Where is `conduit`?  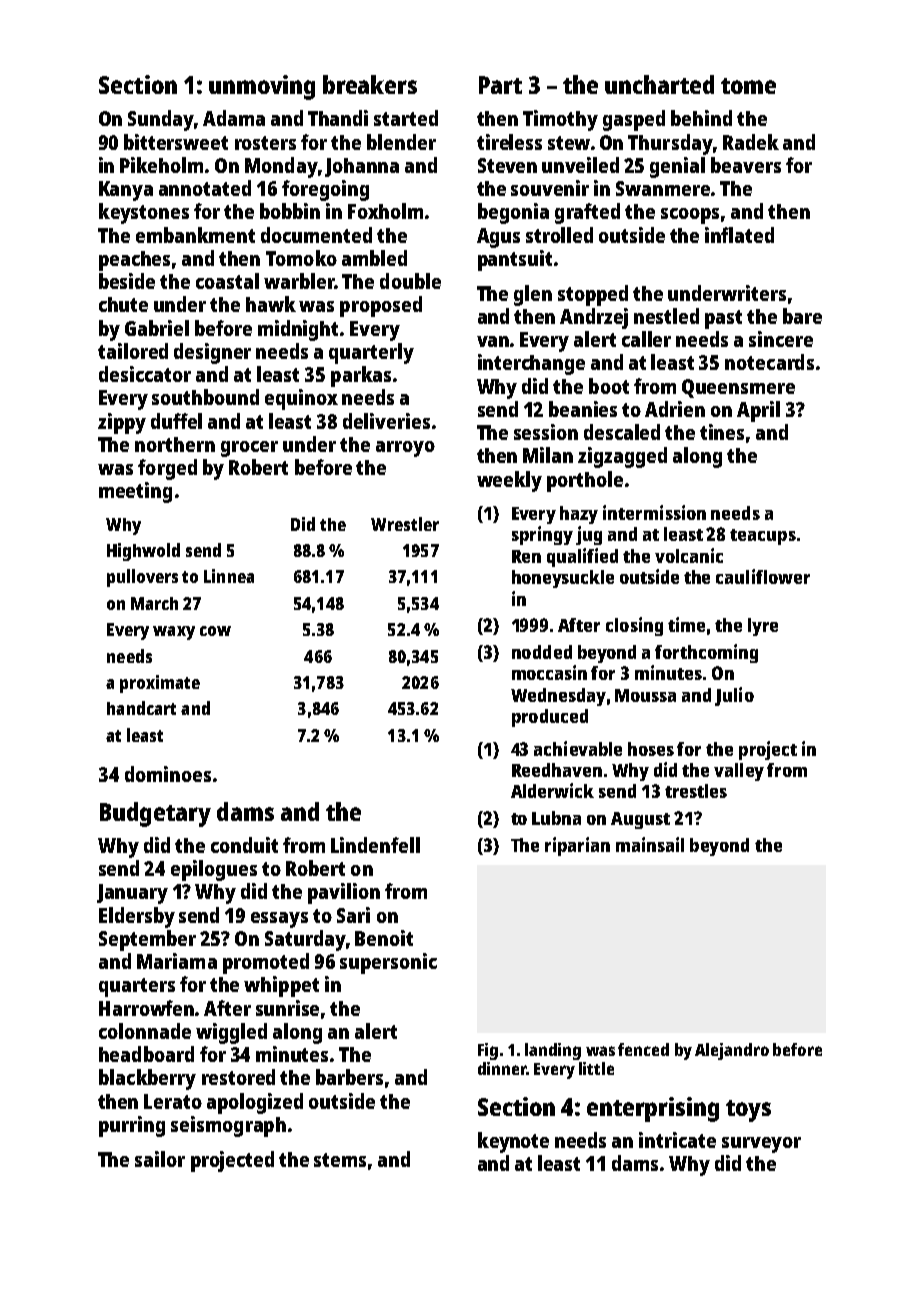 conduit is located at coordinates (244, 845).
